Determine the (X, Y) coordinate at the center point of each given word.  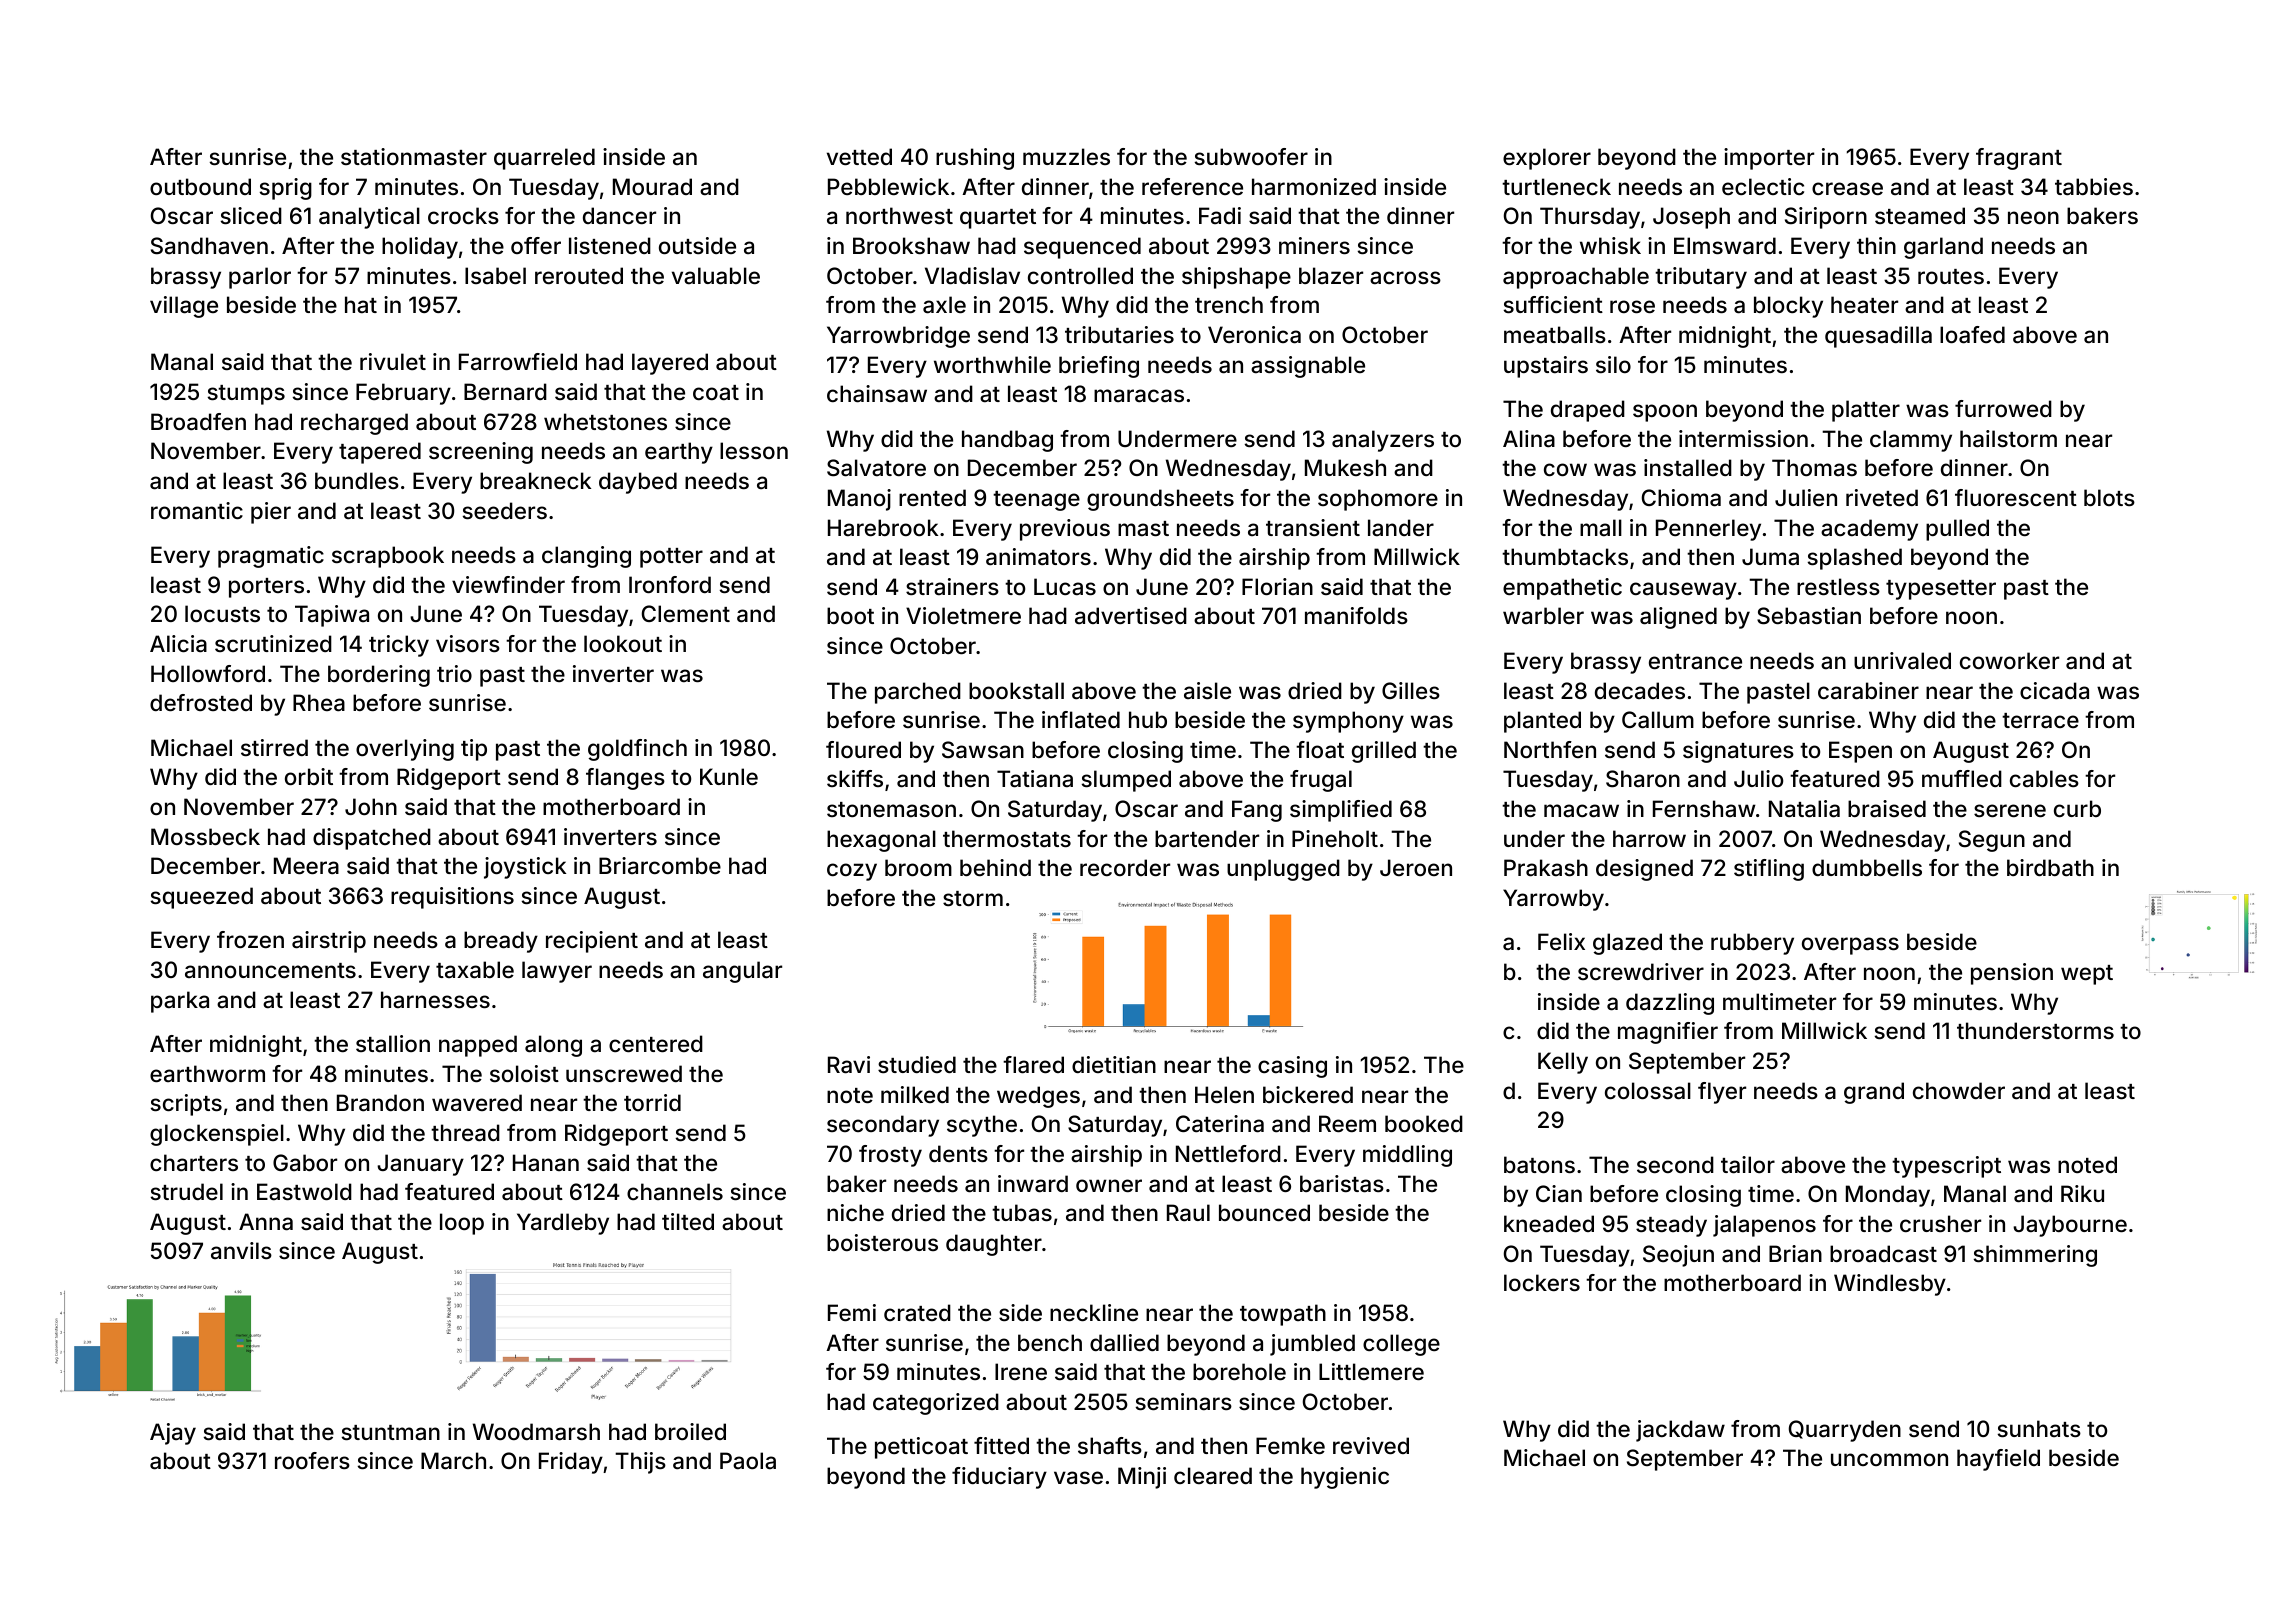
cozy (852, 872)
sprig (286, 189)
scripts (186, 1105)
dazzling (1670, 1004)
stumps (246, 395)
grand (1874, 1093)
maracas (1139, 396)
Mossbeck (205, 836)
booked (1424, 1123)
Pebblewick (888, 186)
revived (1371, 1445)
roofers (312, 1460)
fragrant (2019, 159)
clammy (1911, 441)
